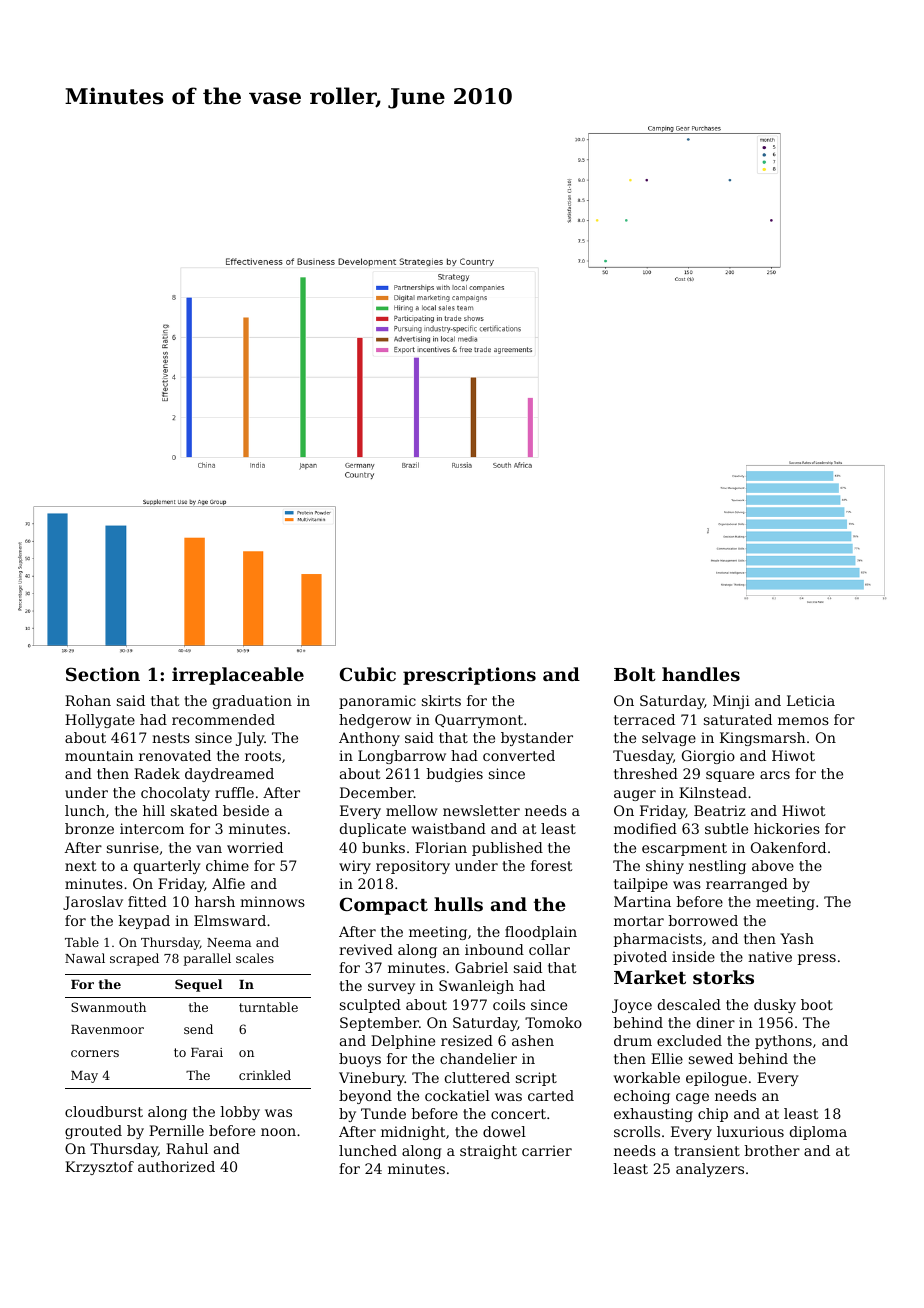 The width and height of the screenshot is (924, 1308). What do you see at coordinates (99, 1168) in the screenshot?
I see `Krzysztof` at bounding box center [99, 1168].
